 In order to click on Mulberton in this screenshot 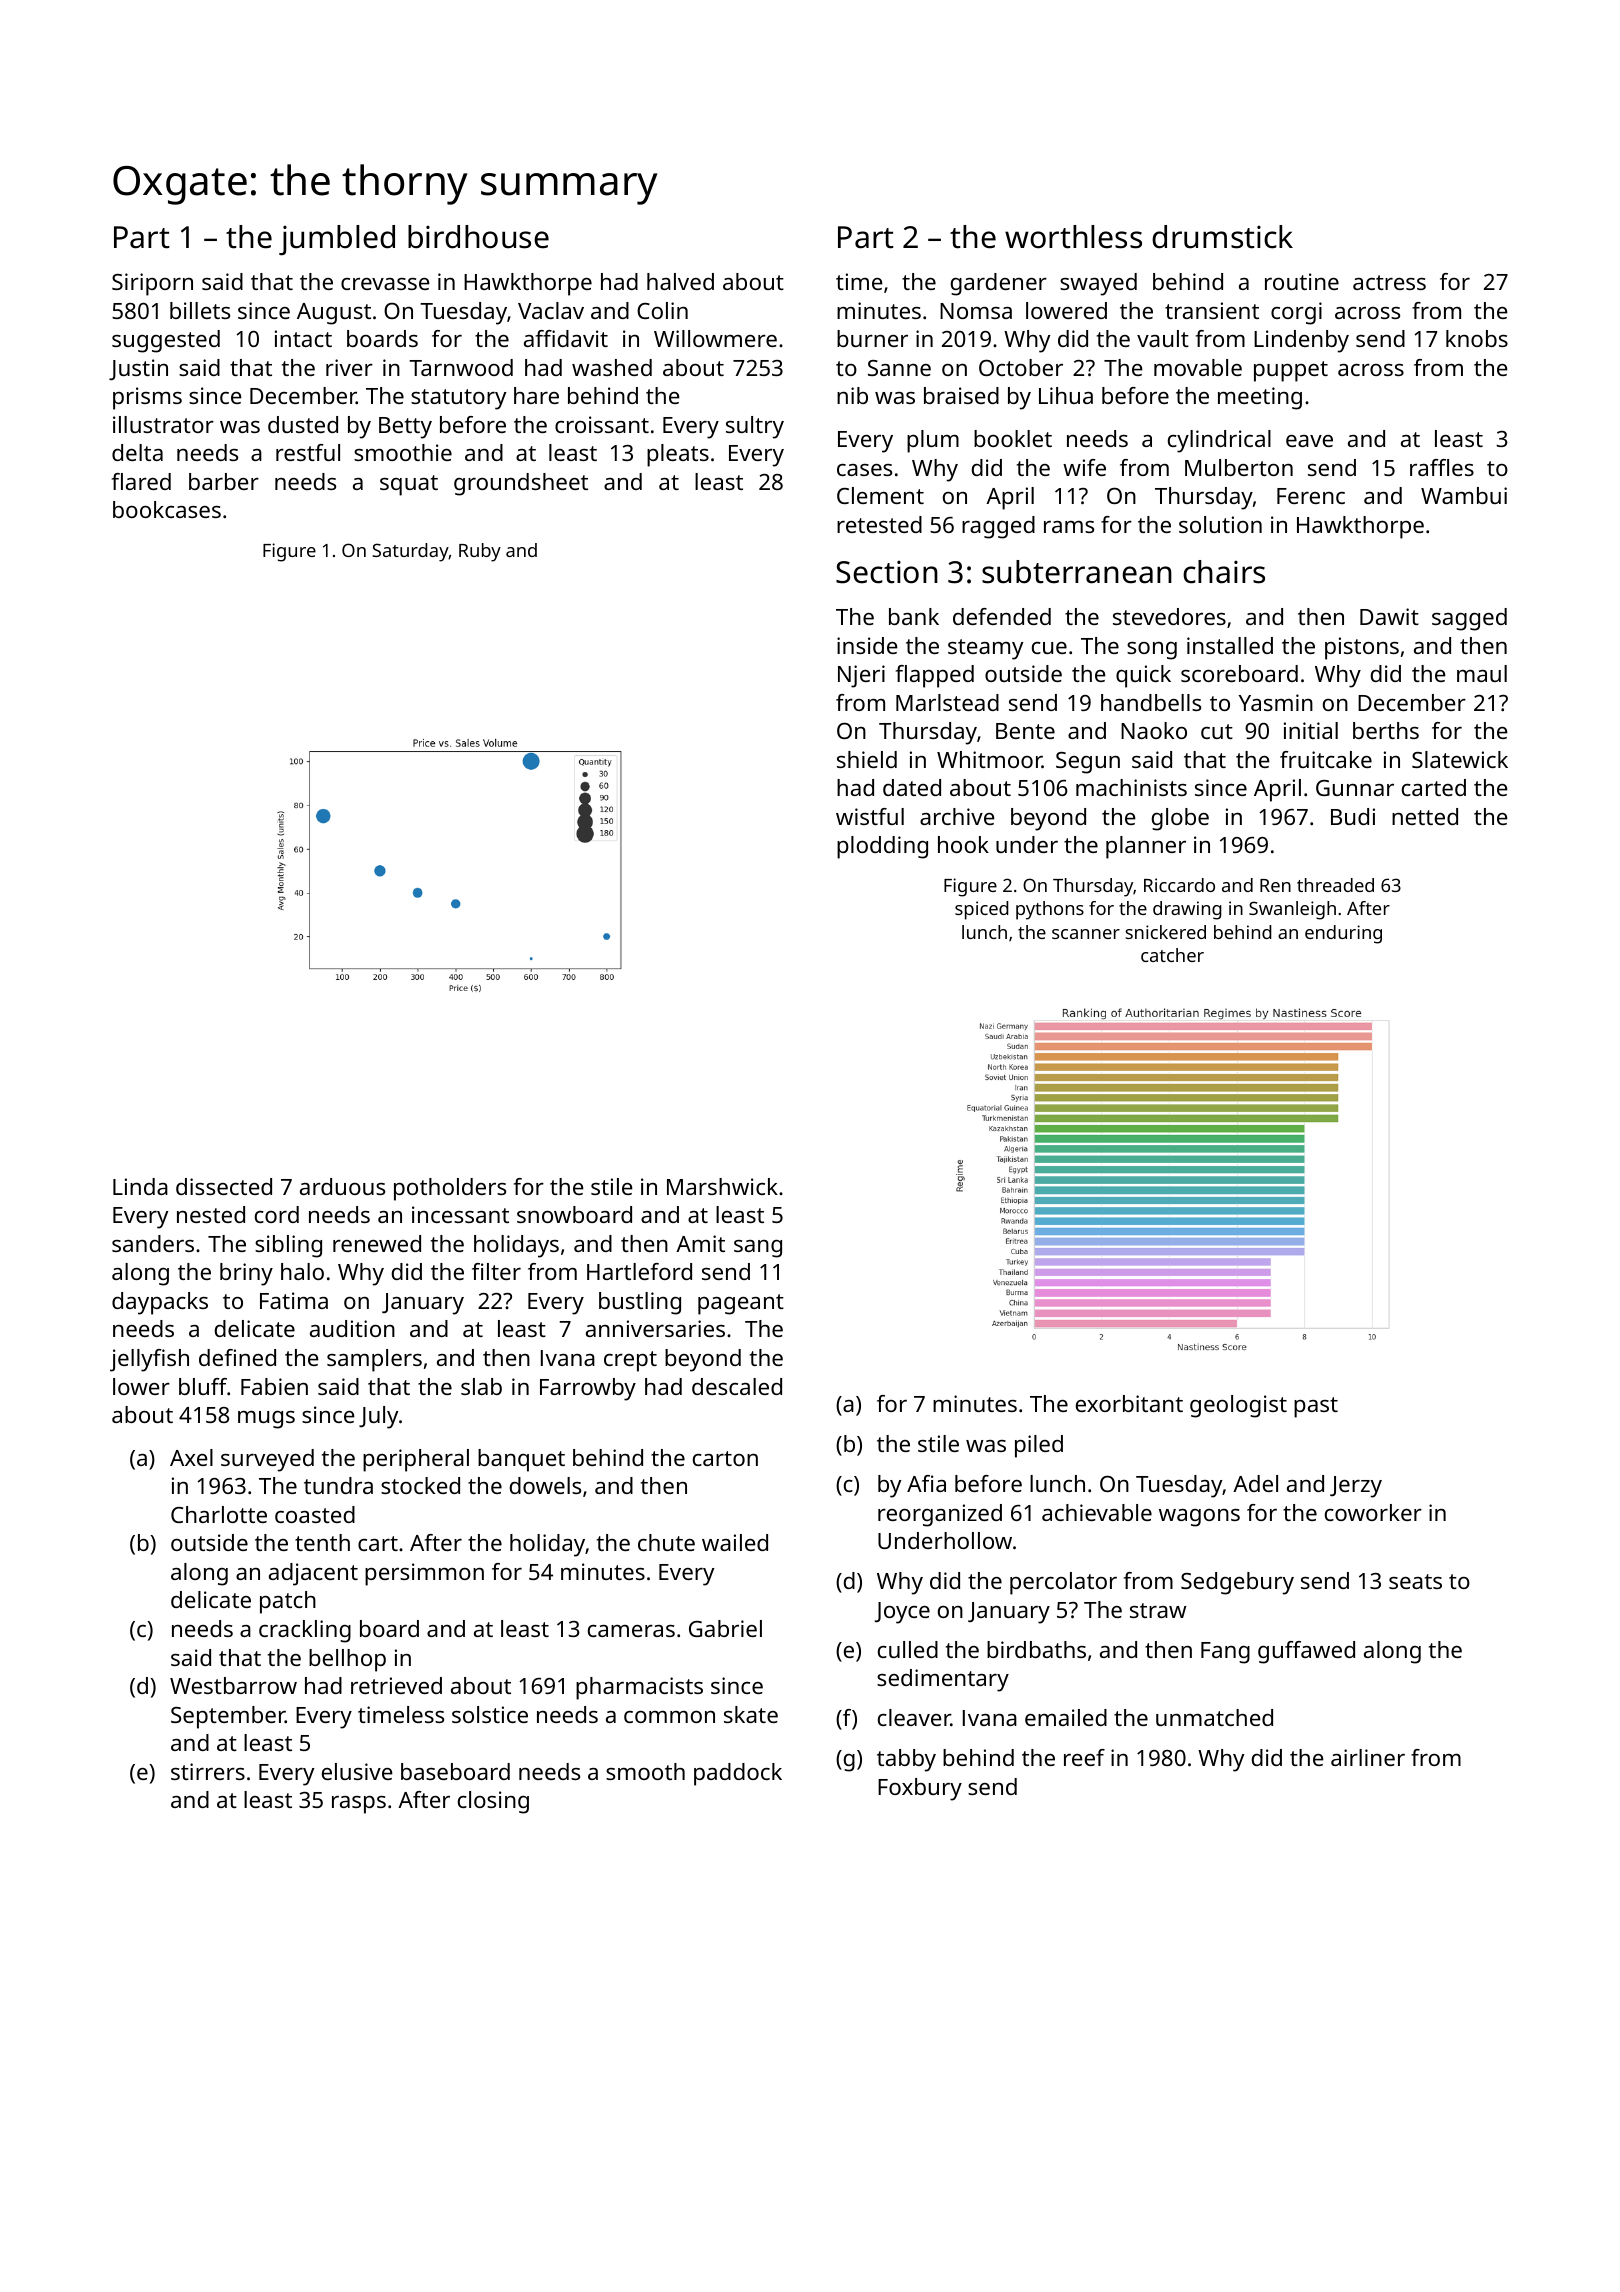, I will do `click(1239, 467)`.
